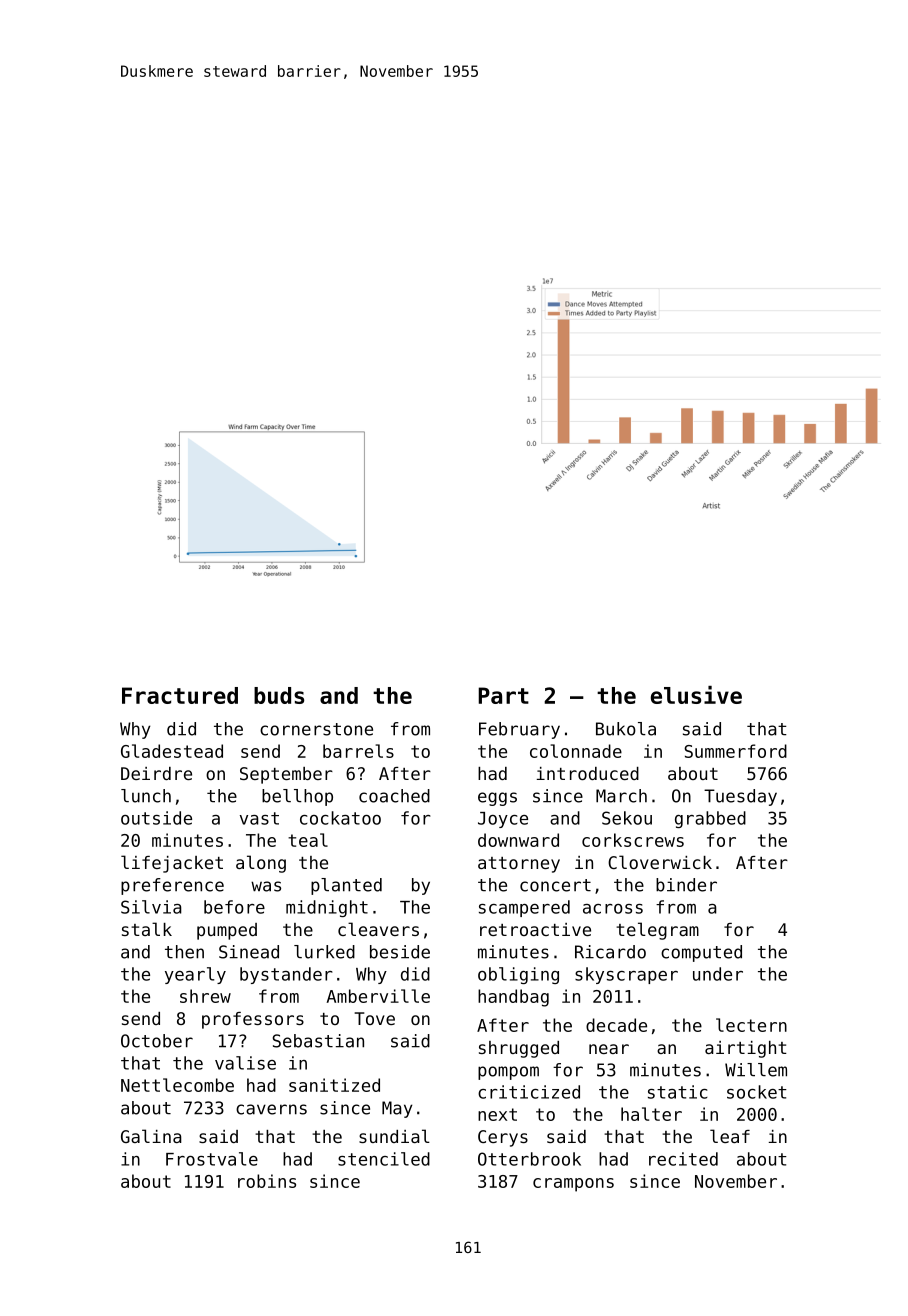 The image size is (908, 1316). What do you see at coordinates (626, 729) in the screenshot?
I see `Bukola` at bounding box center [626, 729].
